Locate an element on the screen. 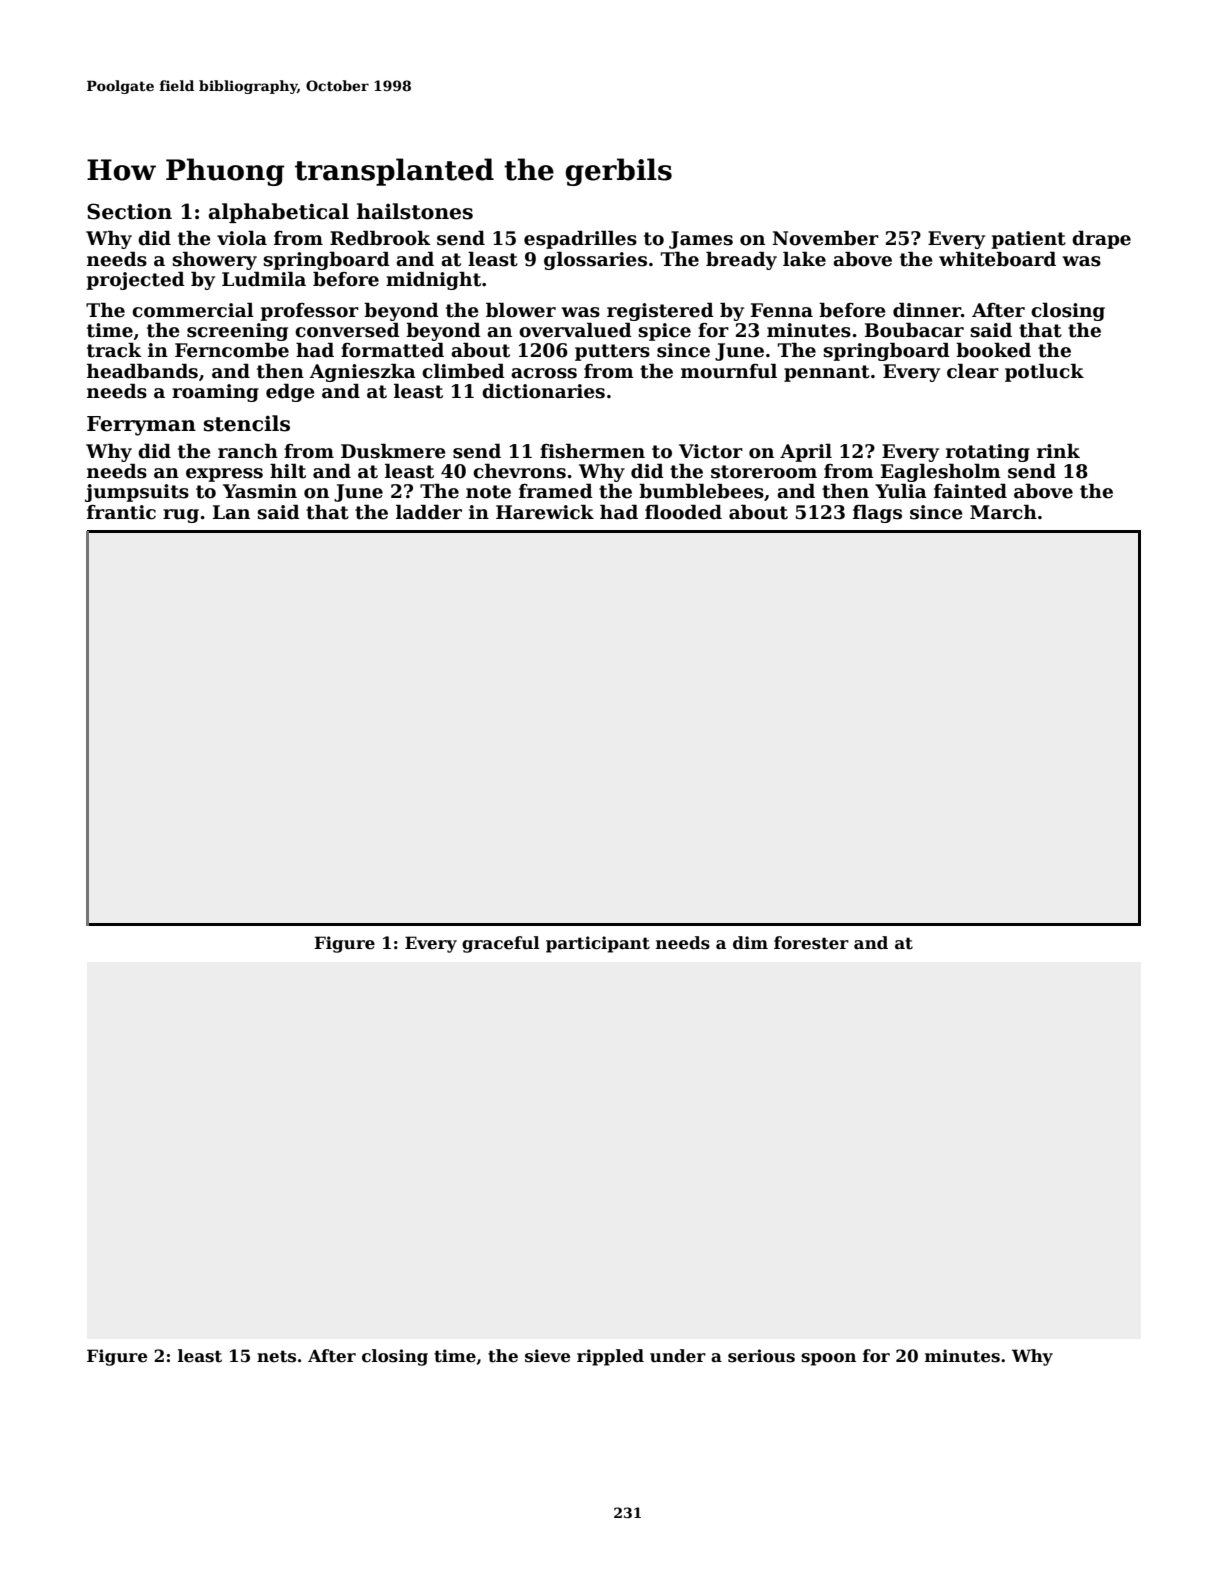 This screenshot has height=1588, width=1227. nets is located at coordinates (276, 1356).
